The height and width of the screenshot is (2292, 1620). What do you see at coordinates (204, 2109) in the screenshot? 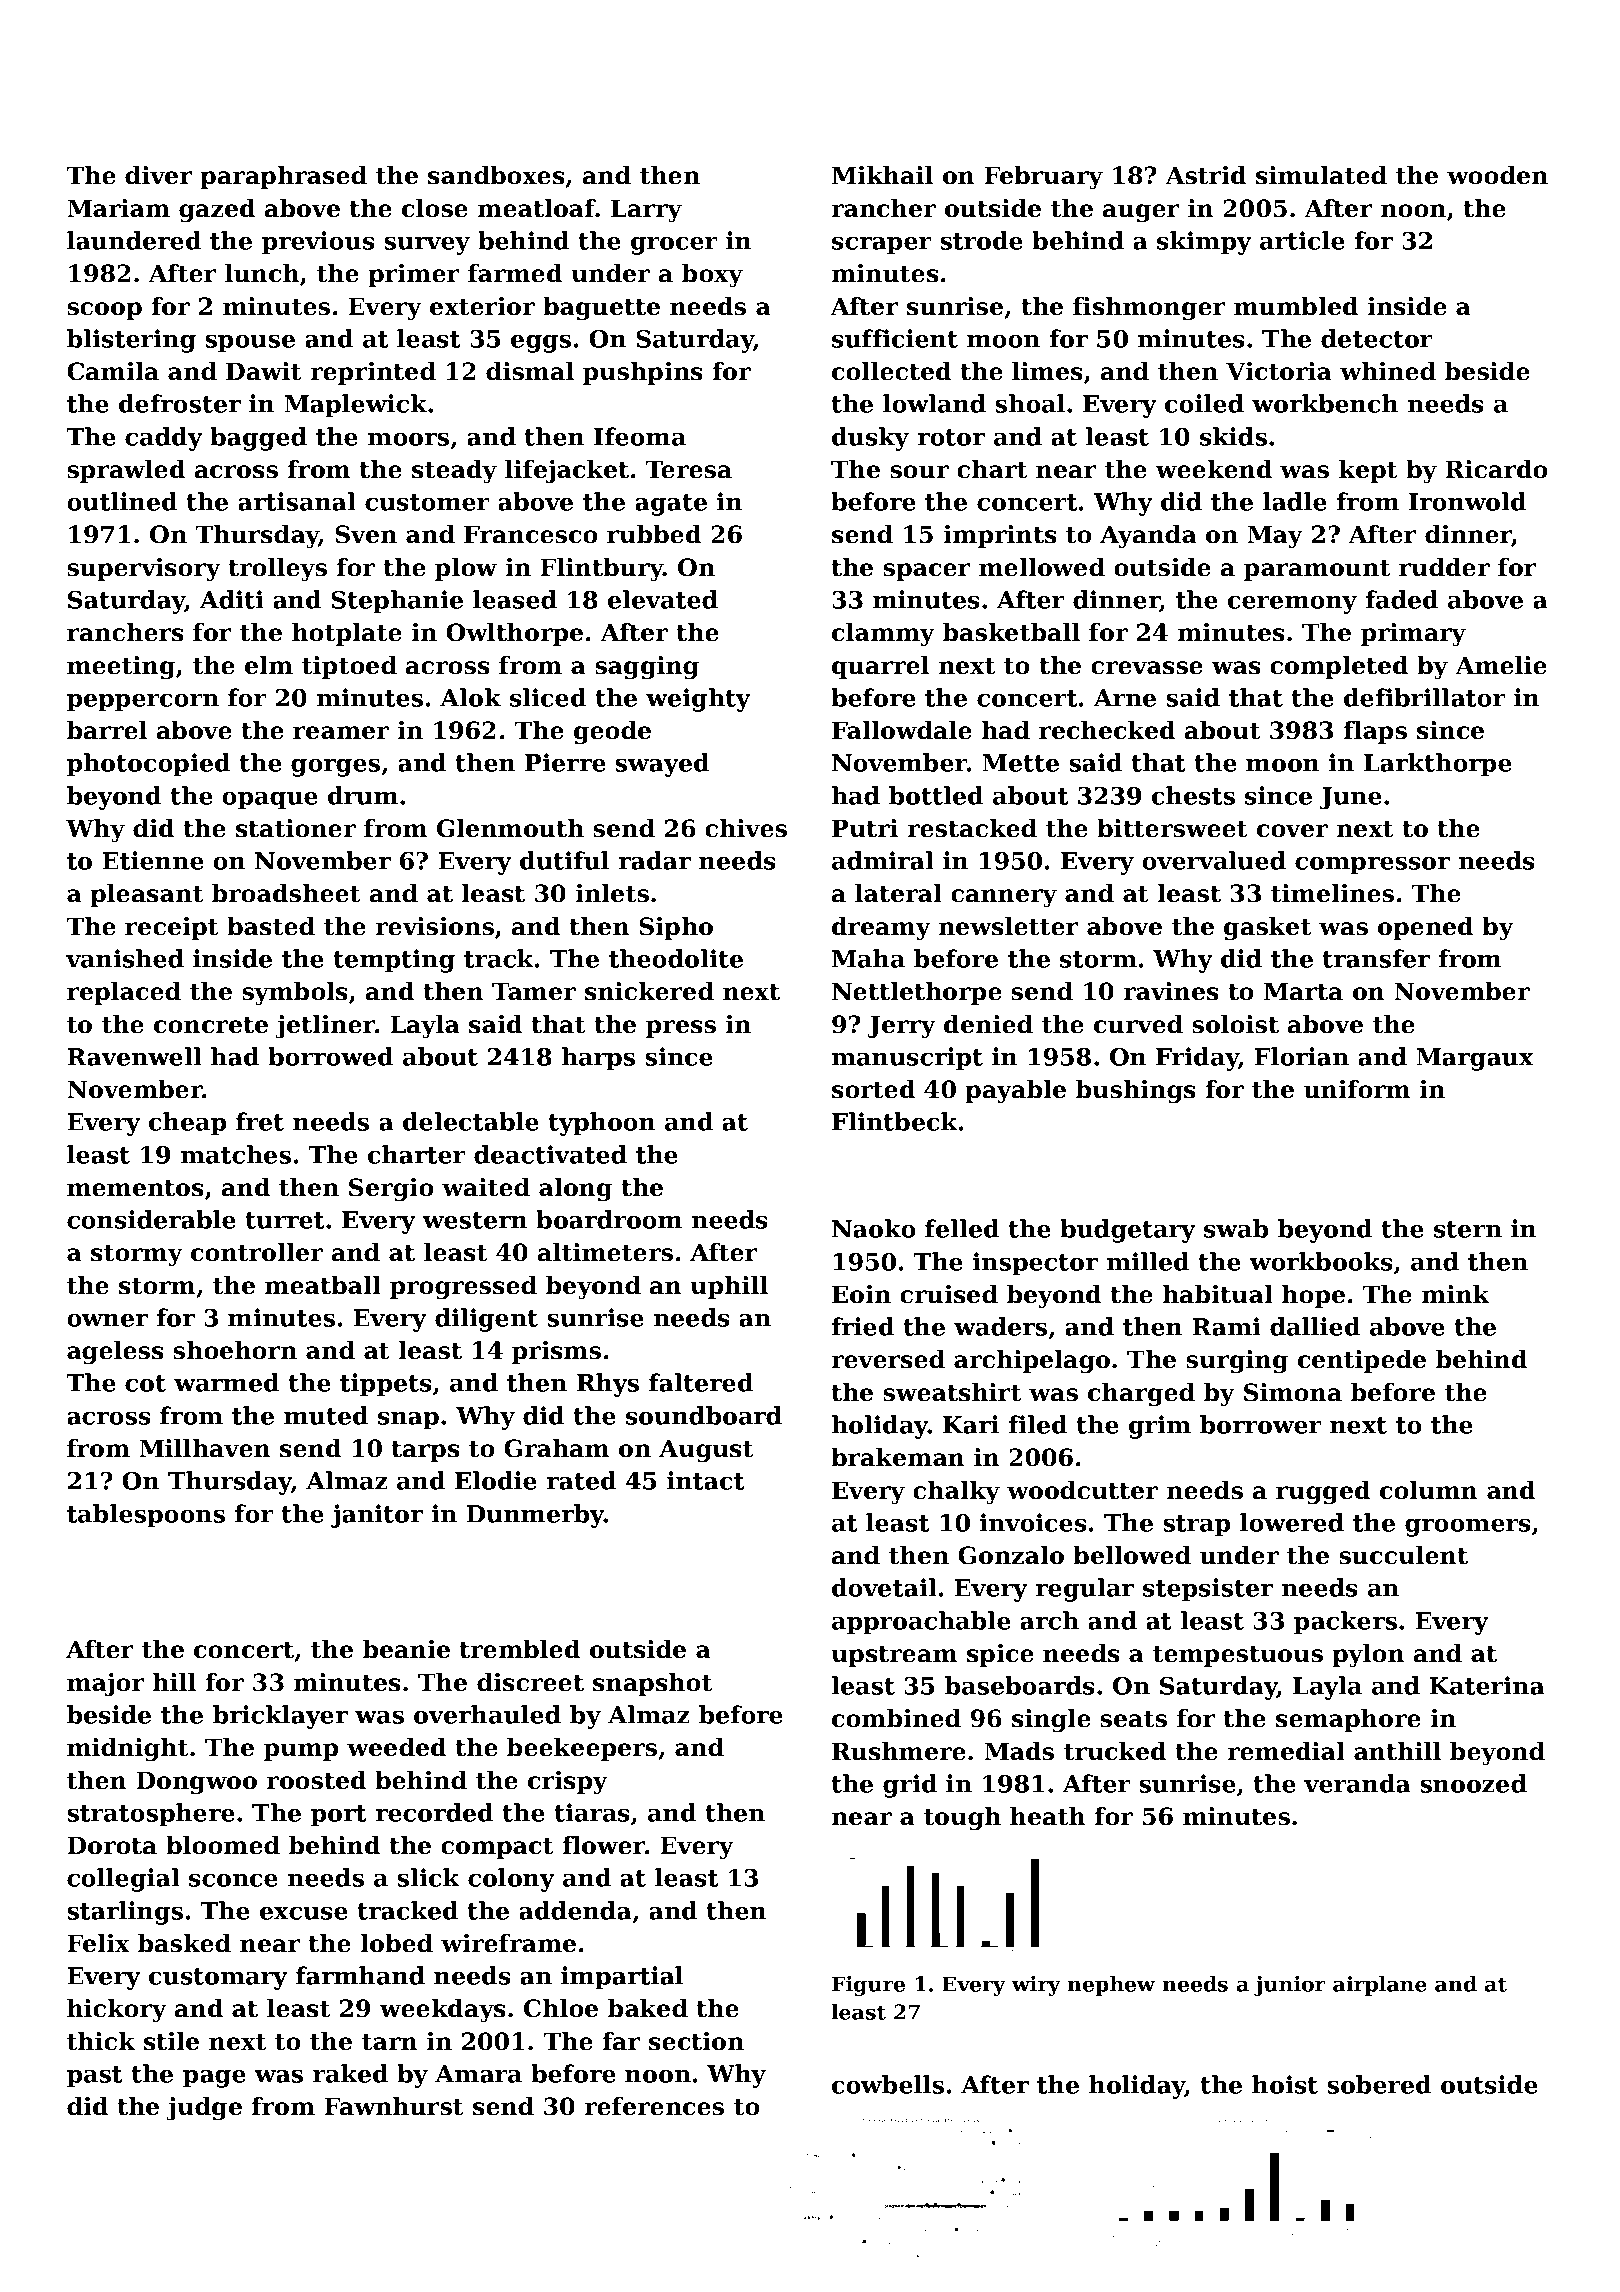
I see `judge` at bounding box center [204, 2109].
